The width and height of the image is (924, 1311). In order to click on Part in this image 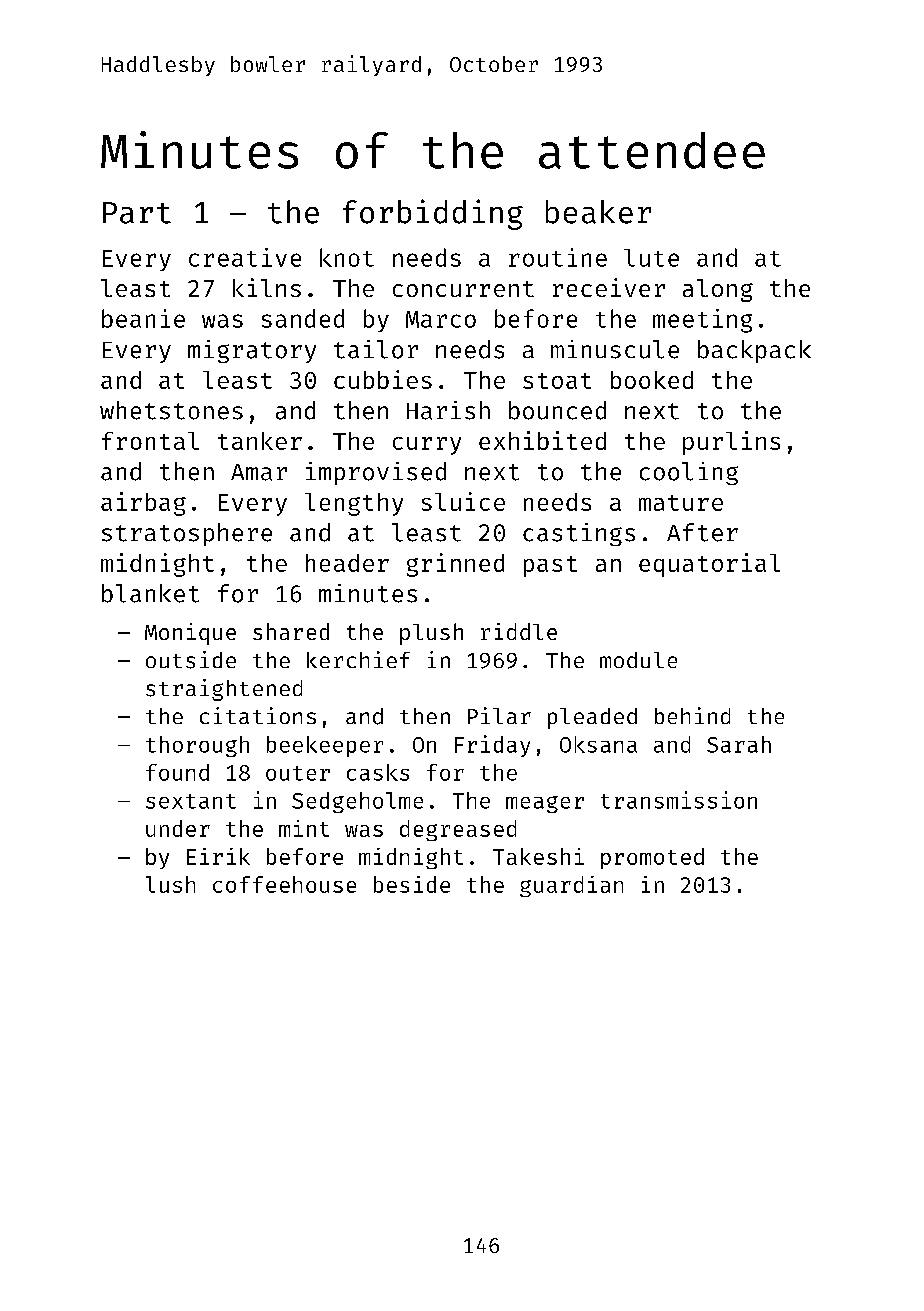, I will do `click(137, 213)`.
